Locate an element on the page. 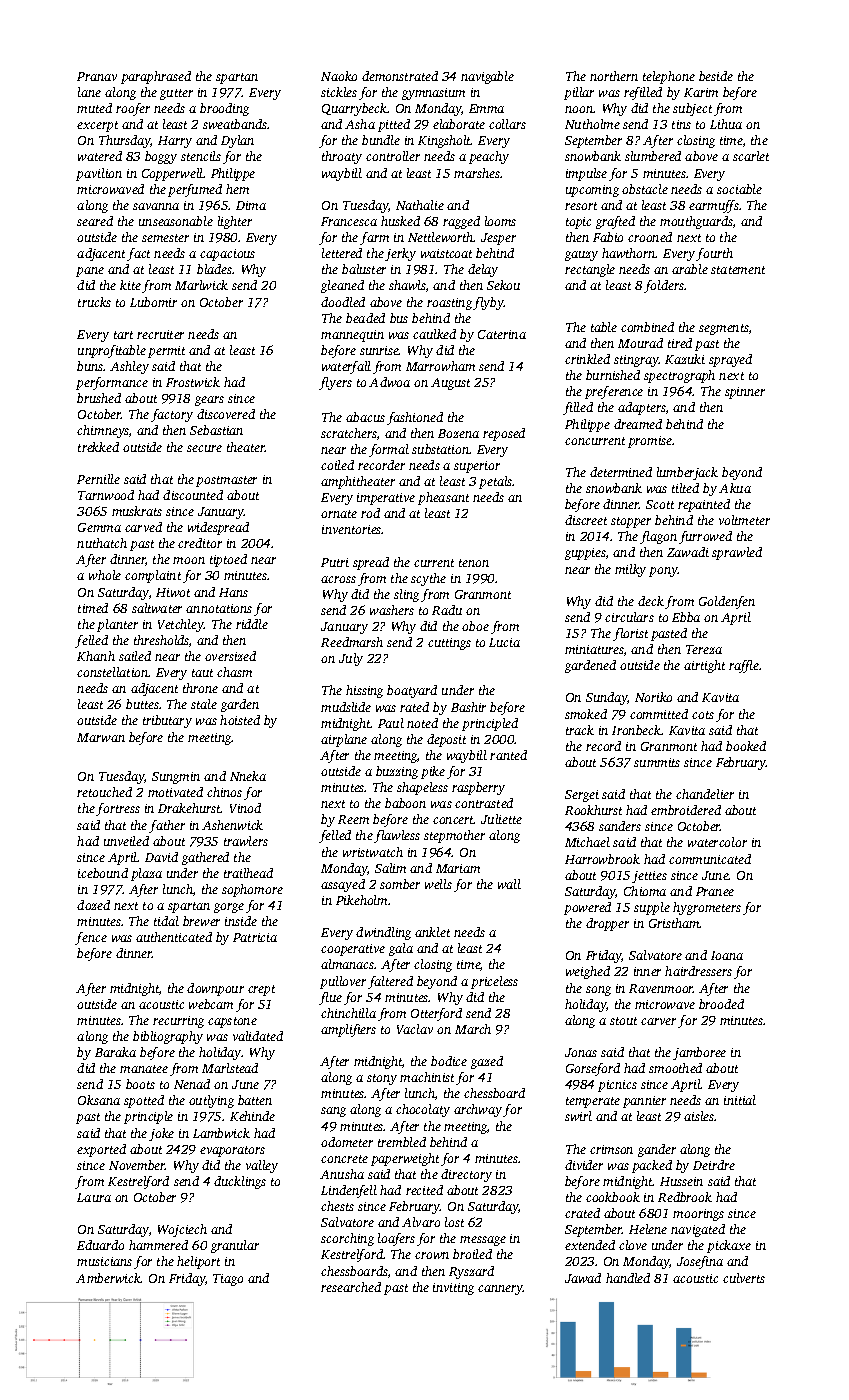 Image resolution: width=849 pixels, height=1400 pixels. Nneka is located at coordinates (248, 776).
